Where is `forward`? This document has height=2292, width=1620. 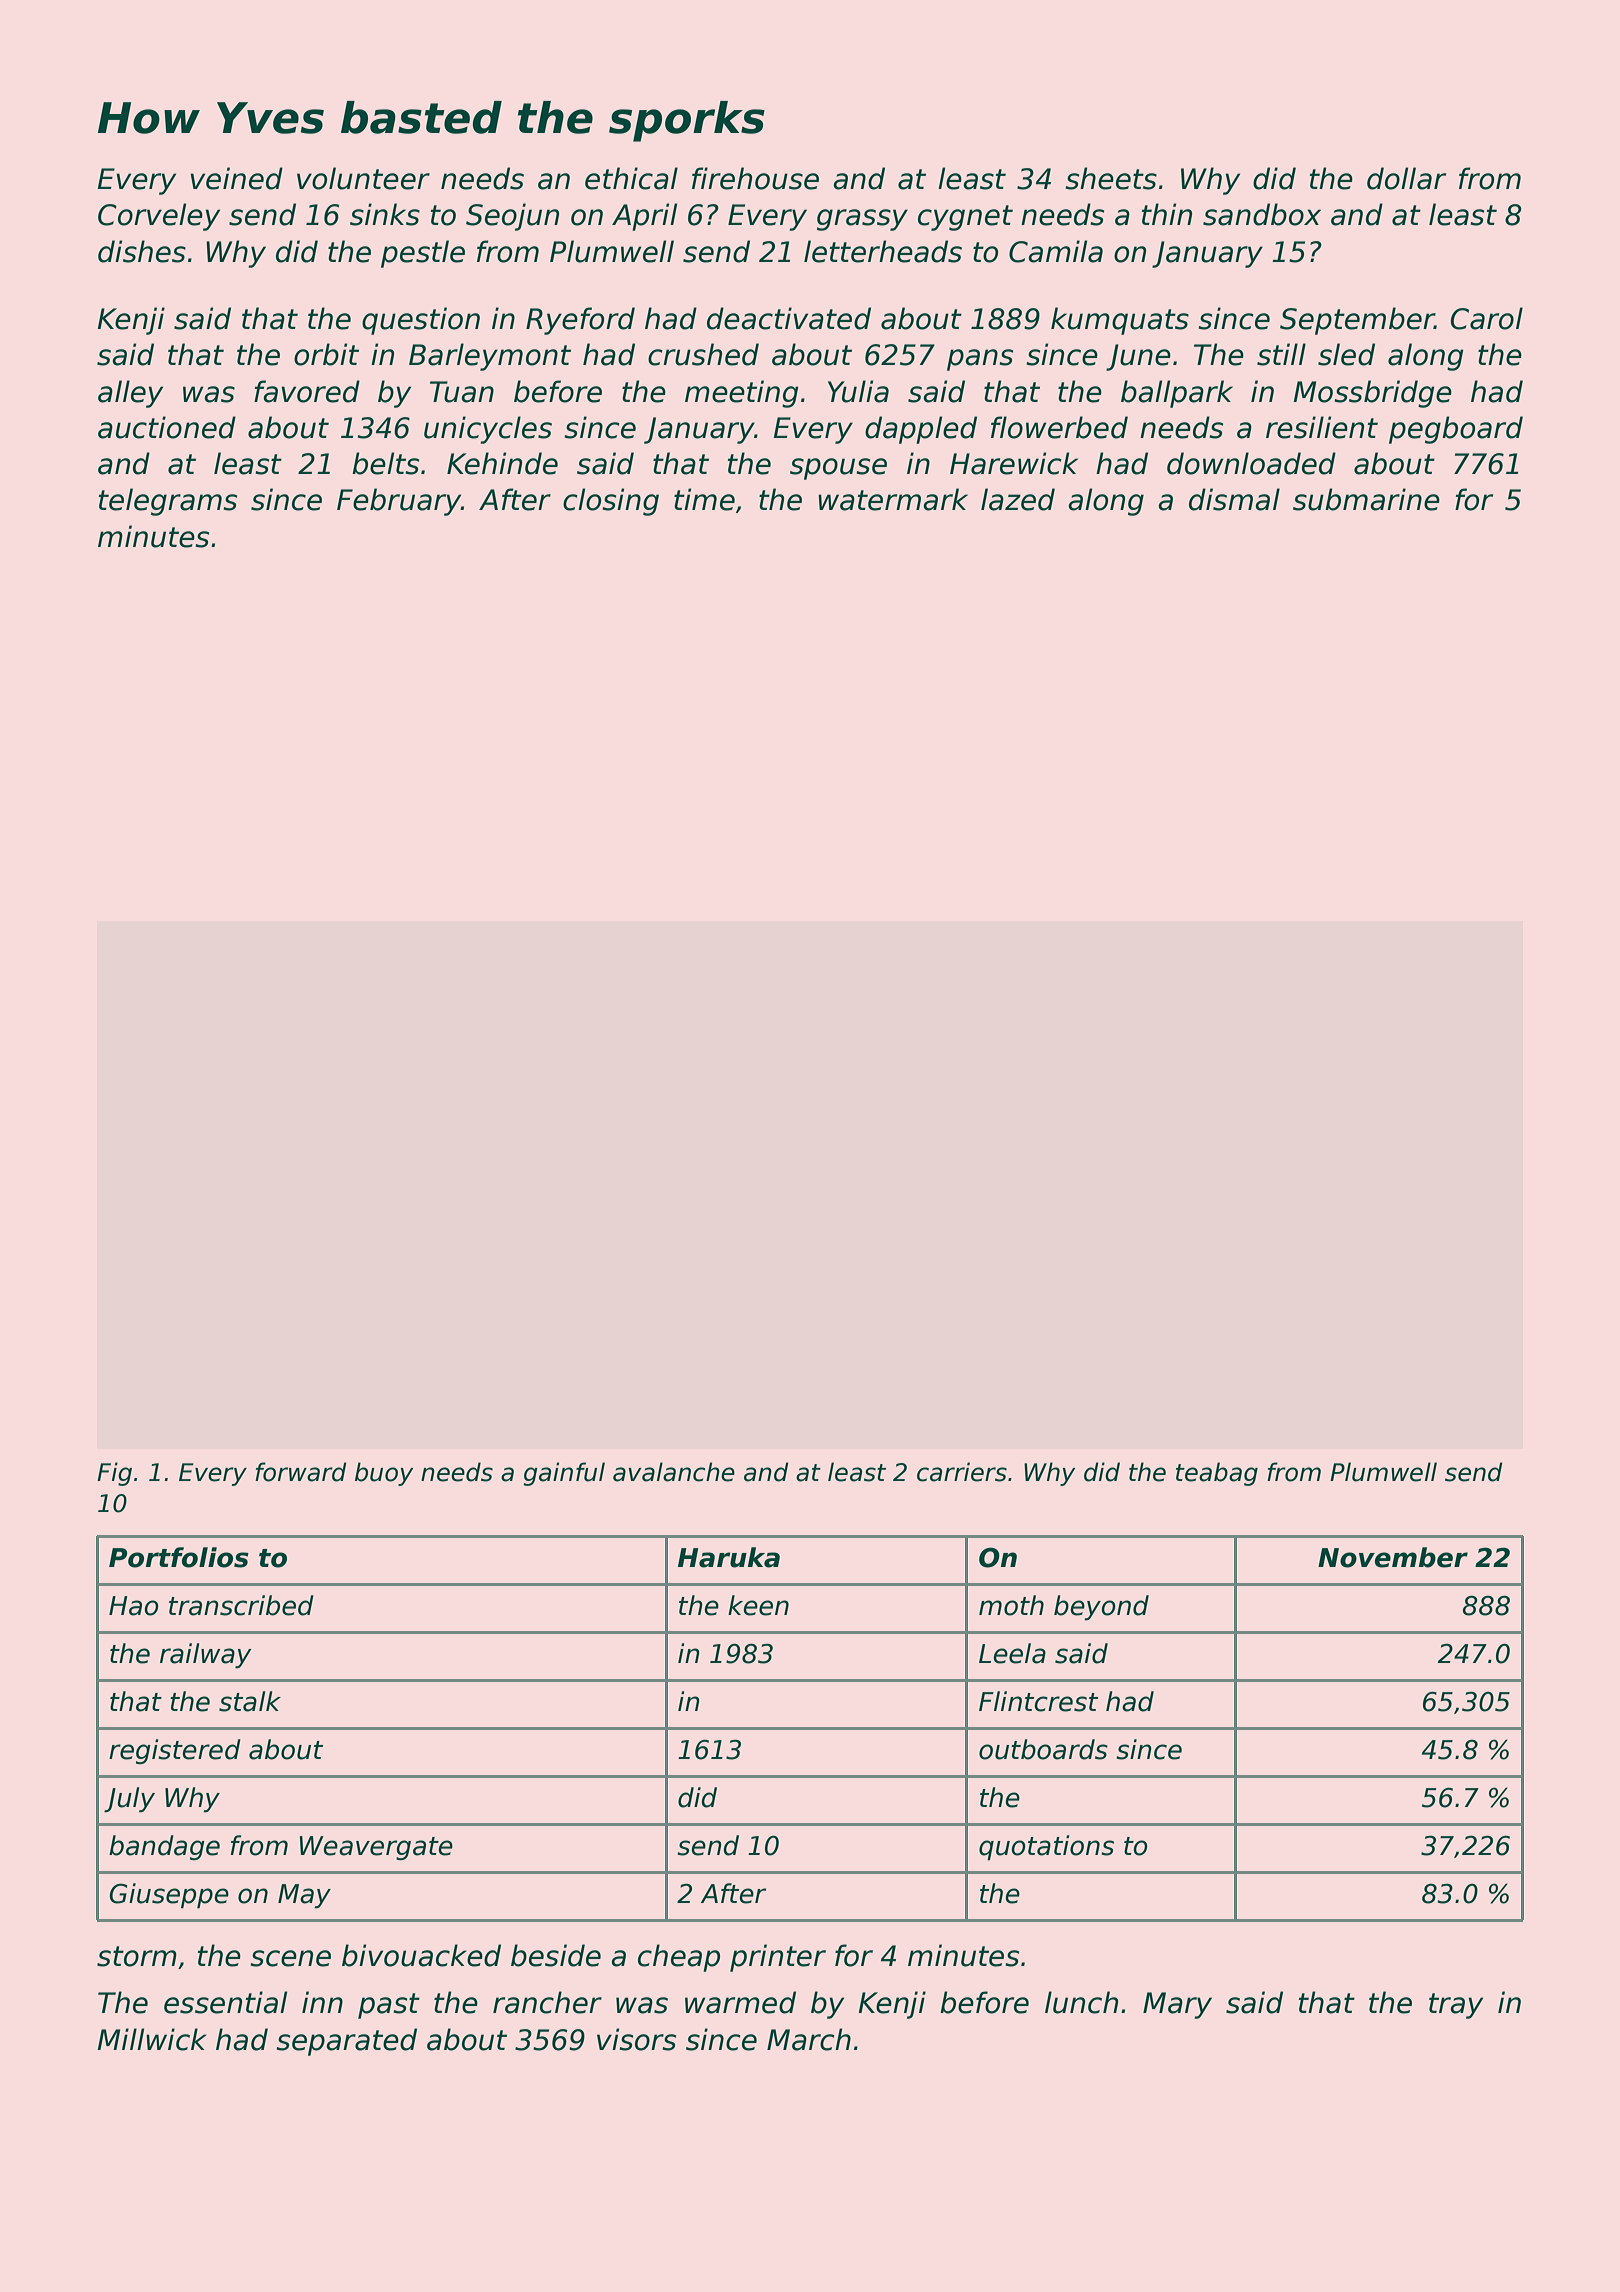
forward is located at coordinates (301, 1472).
